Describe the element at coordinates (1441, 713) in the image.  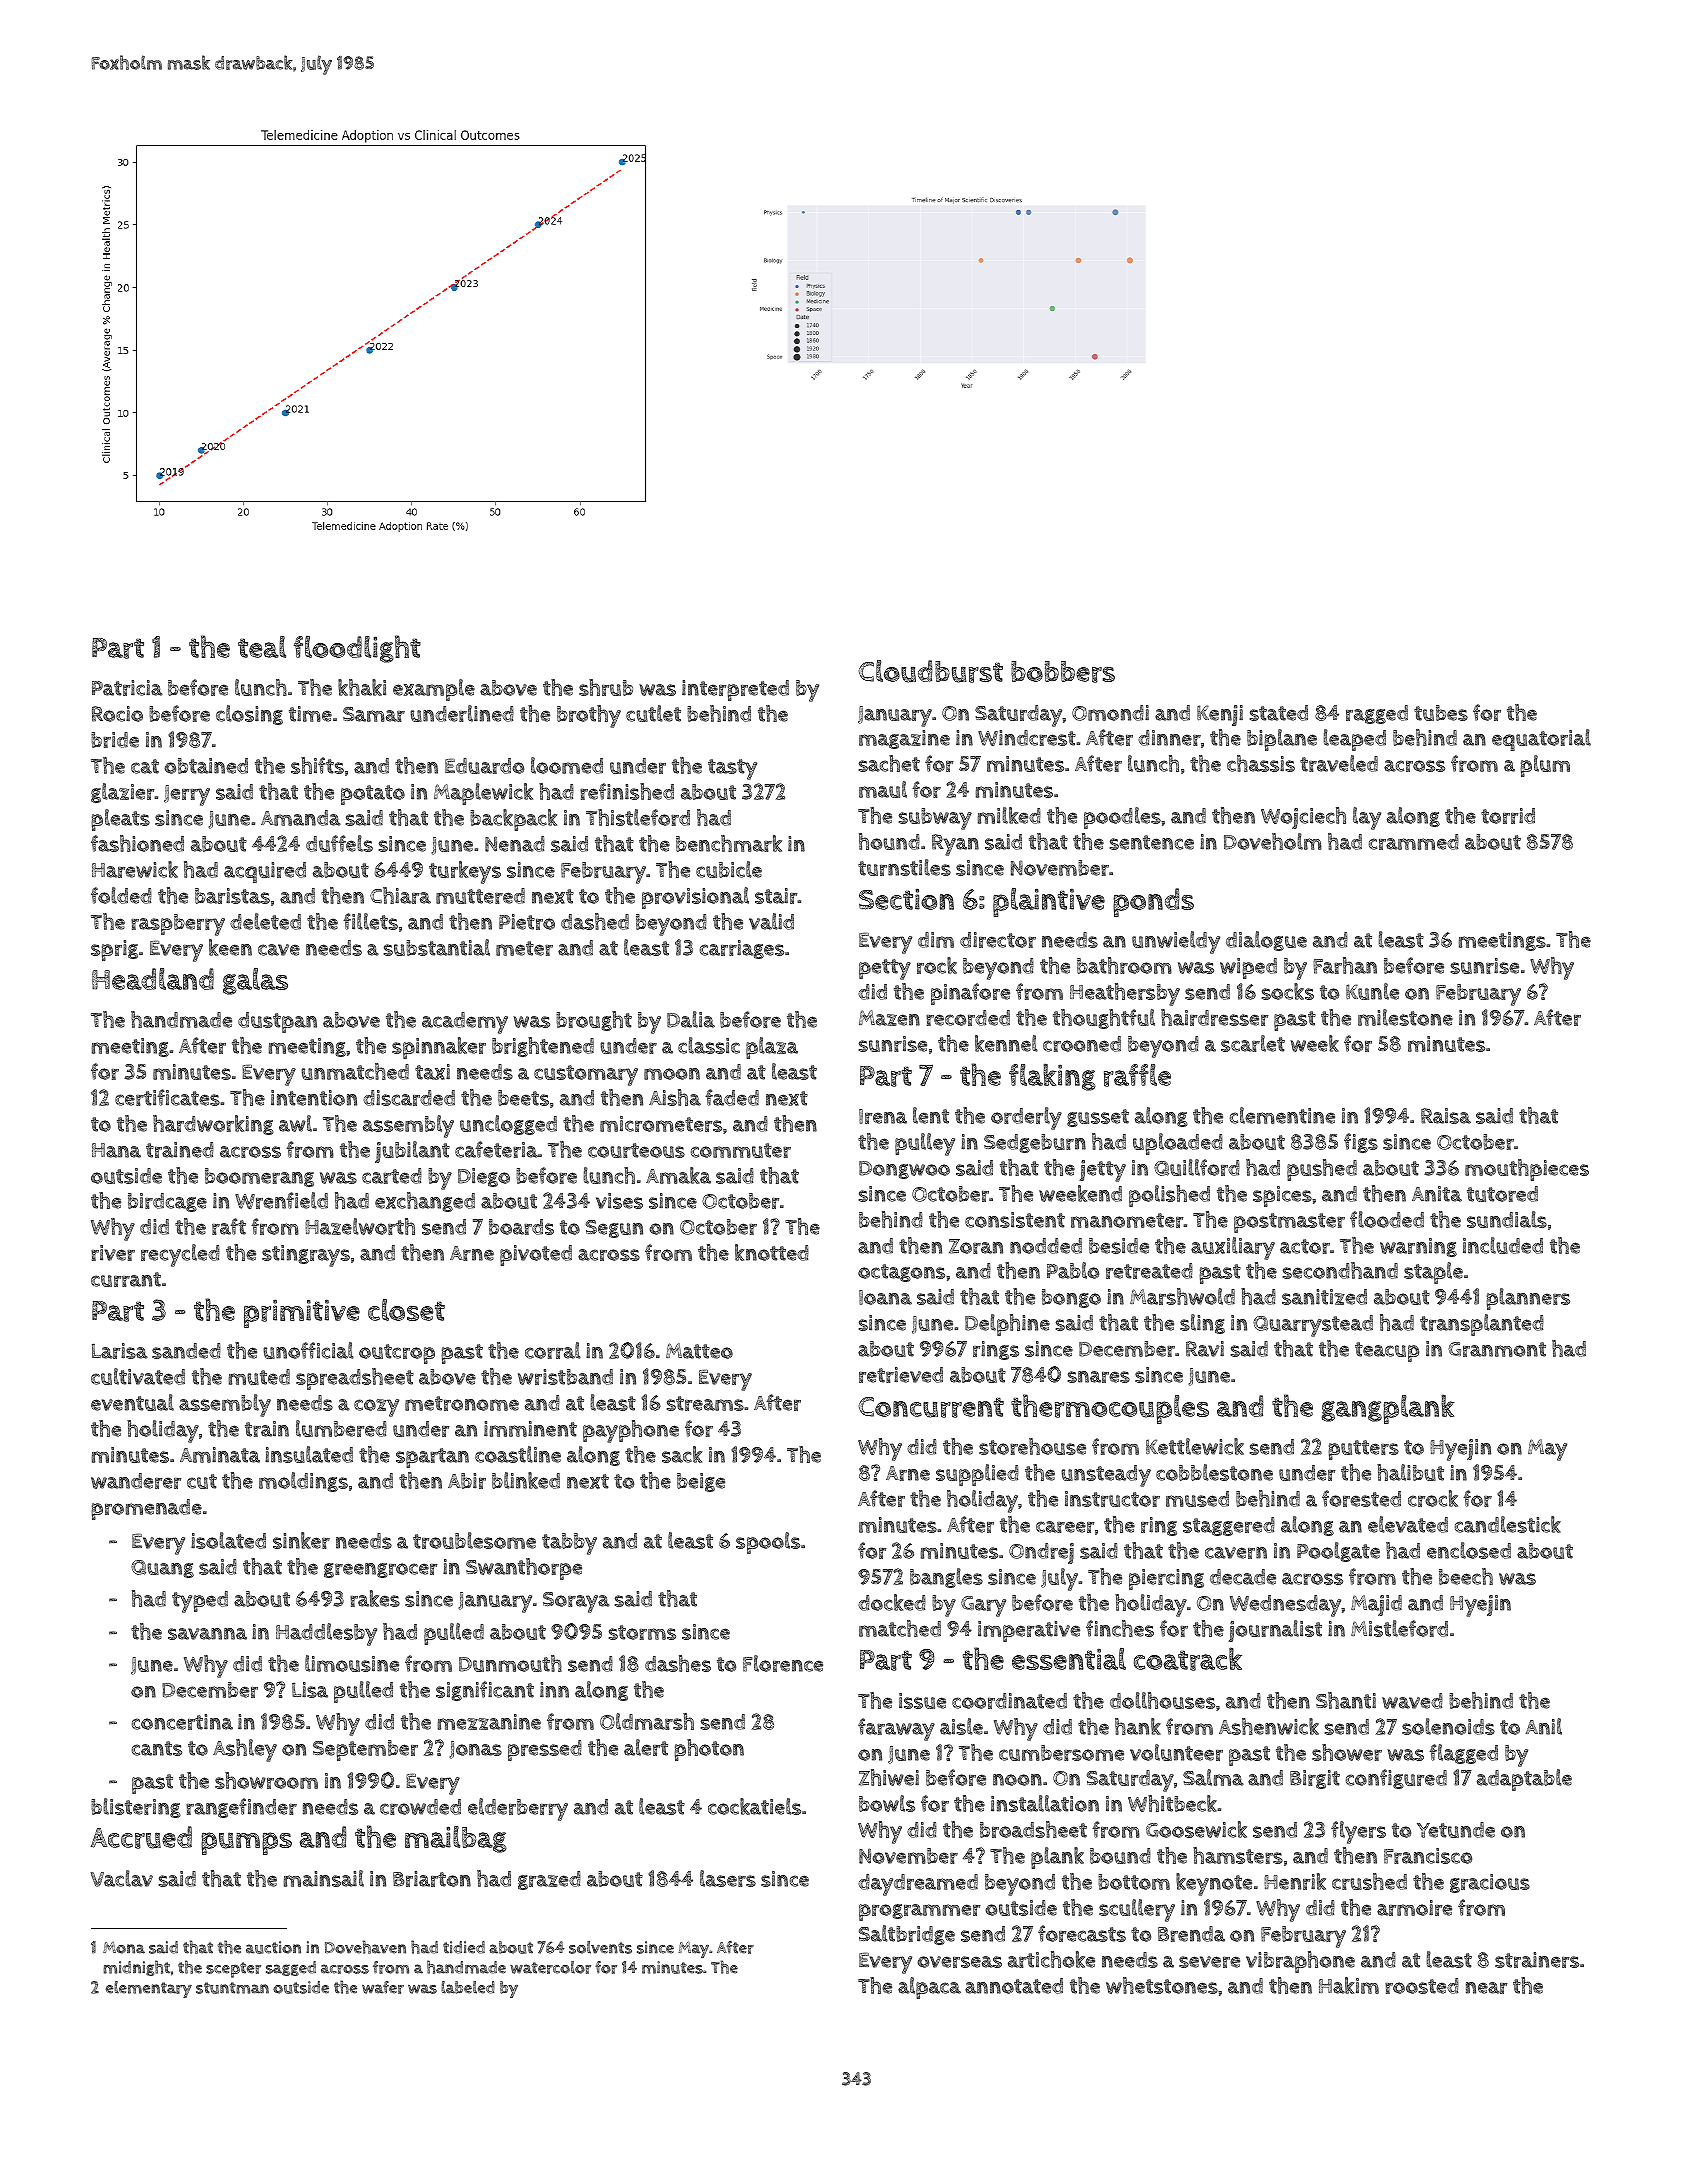
I see `tubes` at that location.
